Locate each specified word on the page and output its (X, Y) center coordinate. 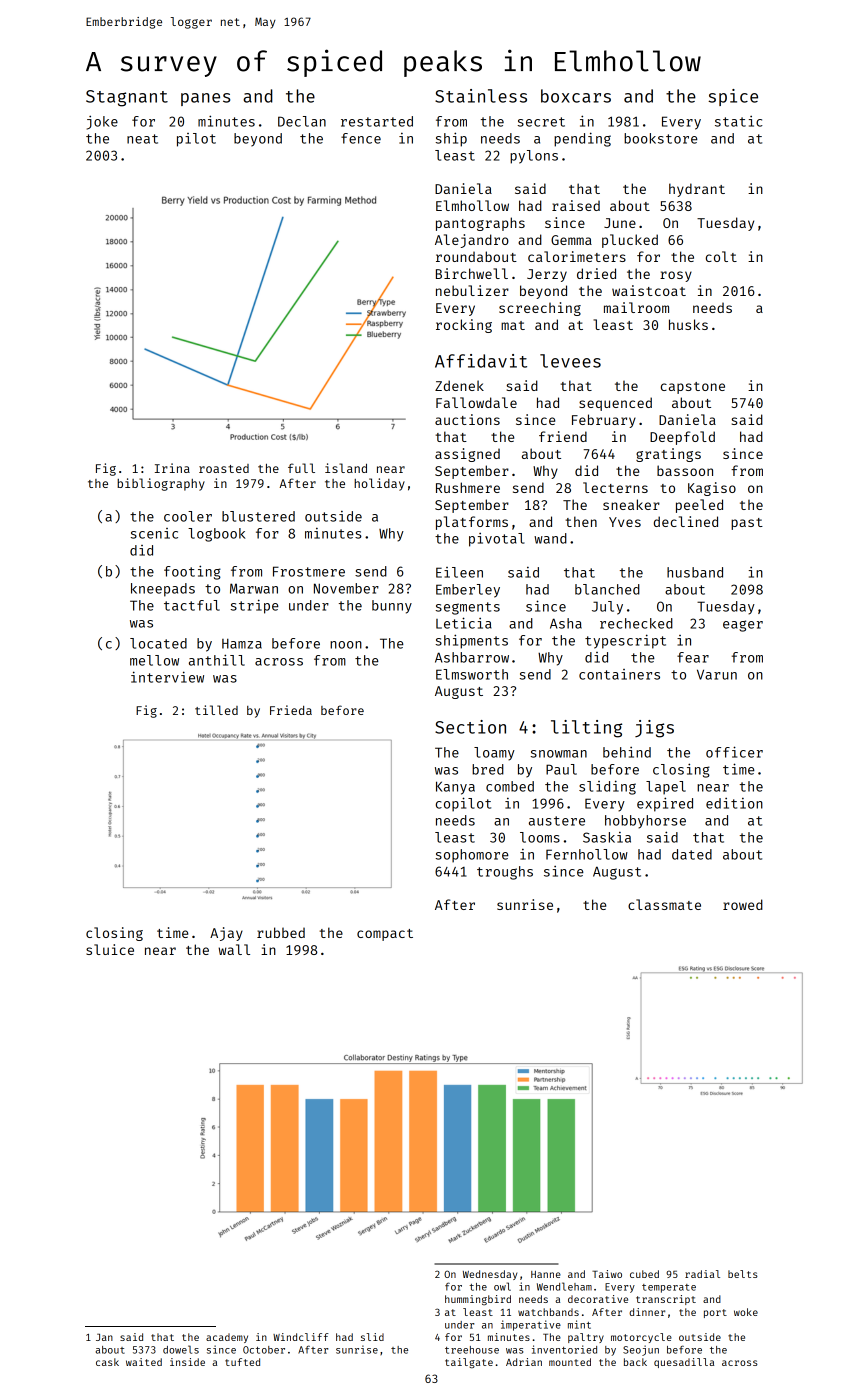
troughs (505, 873)
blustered (258, 516)
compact (385, 935)
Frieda (291, 710)
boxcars (576, 96)
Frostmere (309, 571)
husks (688, 324)
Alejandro (472, 241)
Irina (172, 468)
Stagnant (127, 98)
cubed (644, 1274)
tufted (242, 1362)
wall (234, 949)
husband (695, 572)
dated (692, 854)
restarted (377, 121)
